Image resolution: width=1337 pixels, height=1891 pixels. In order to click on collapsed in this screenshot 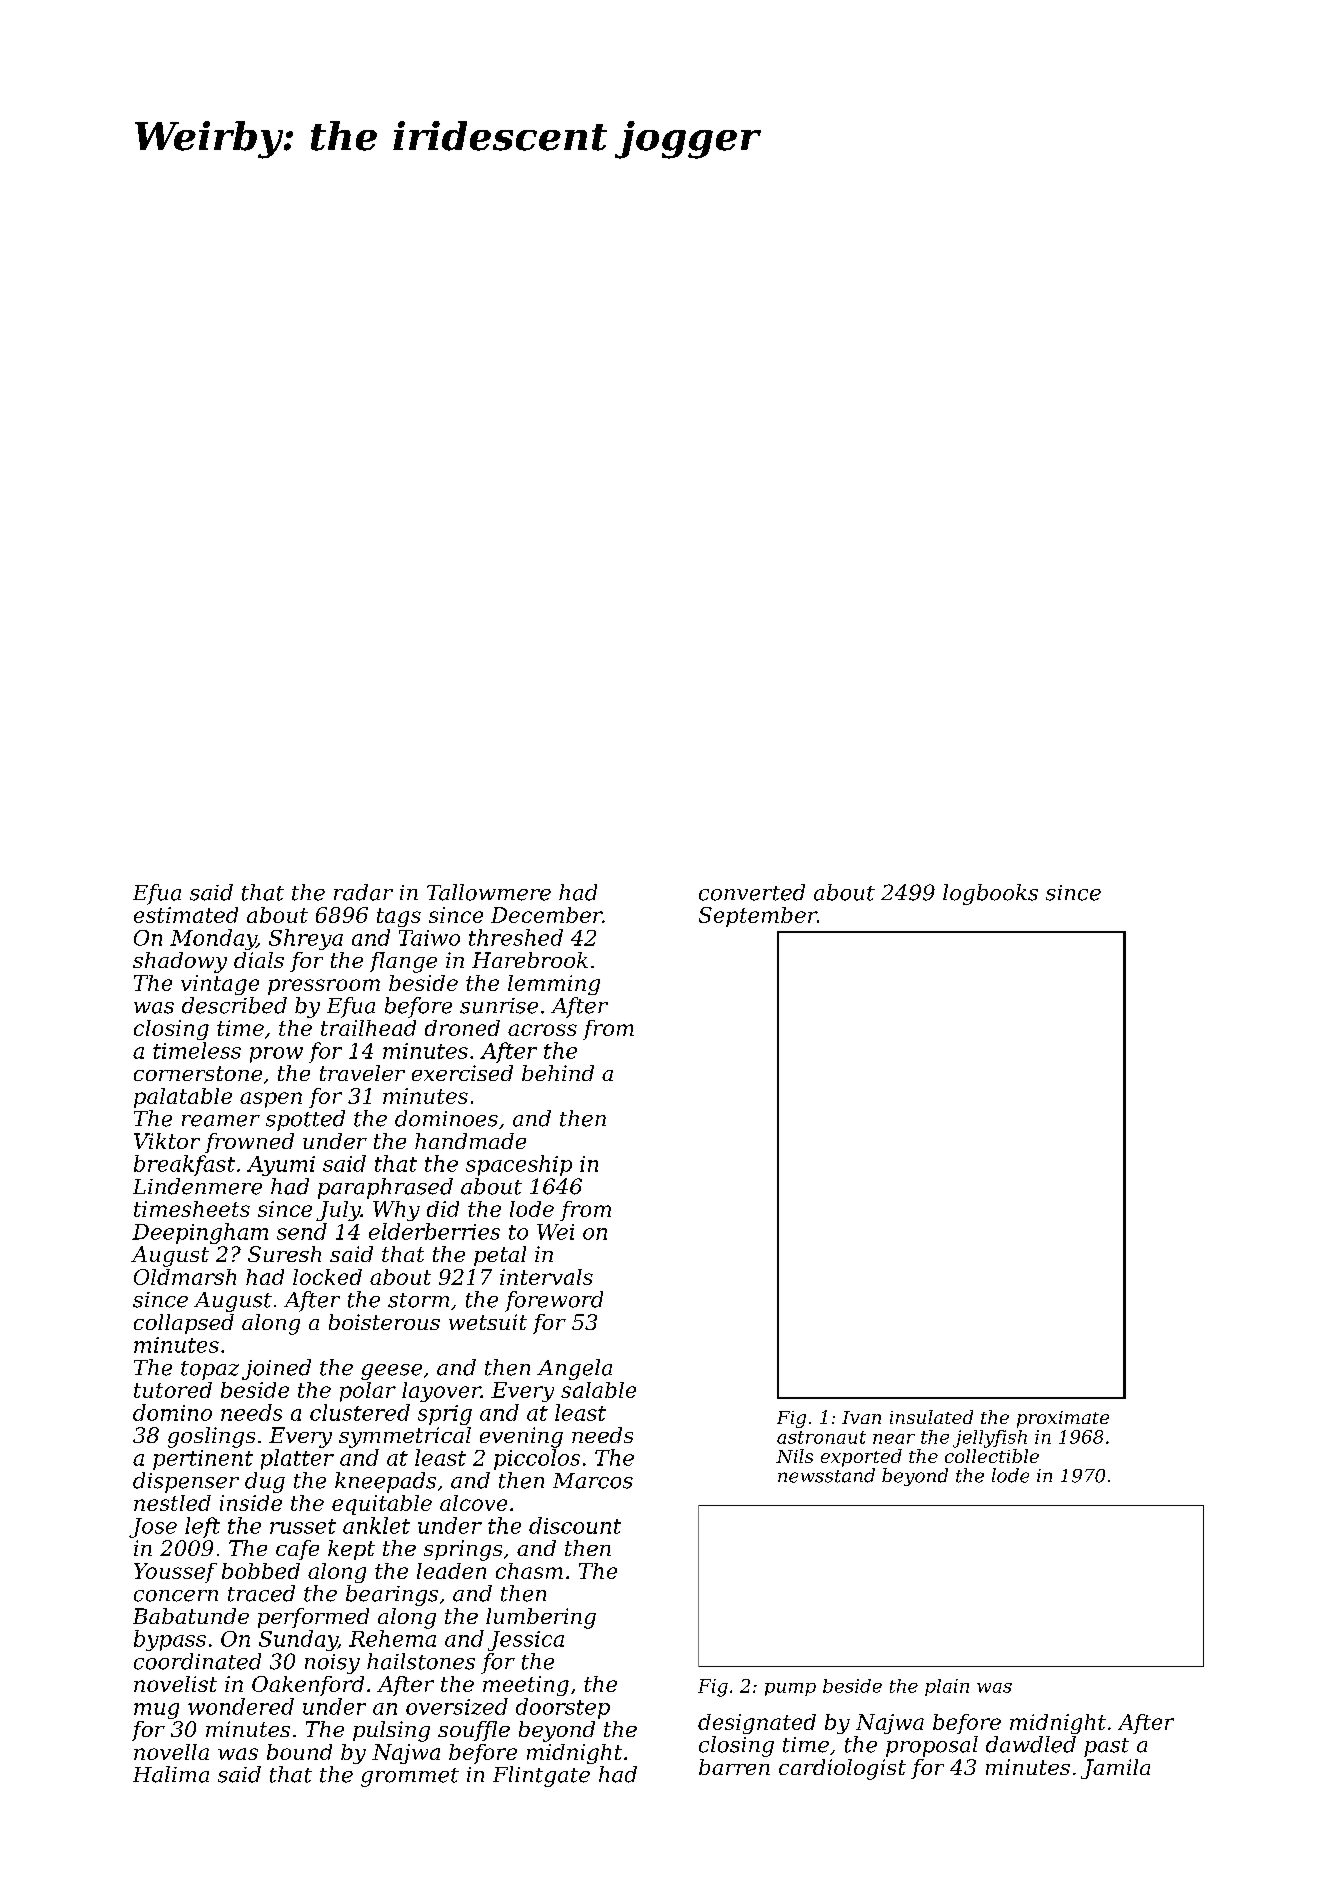, I will do `click(184, 1324)`.
